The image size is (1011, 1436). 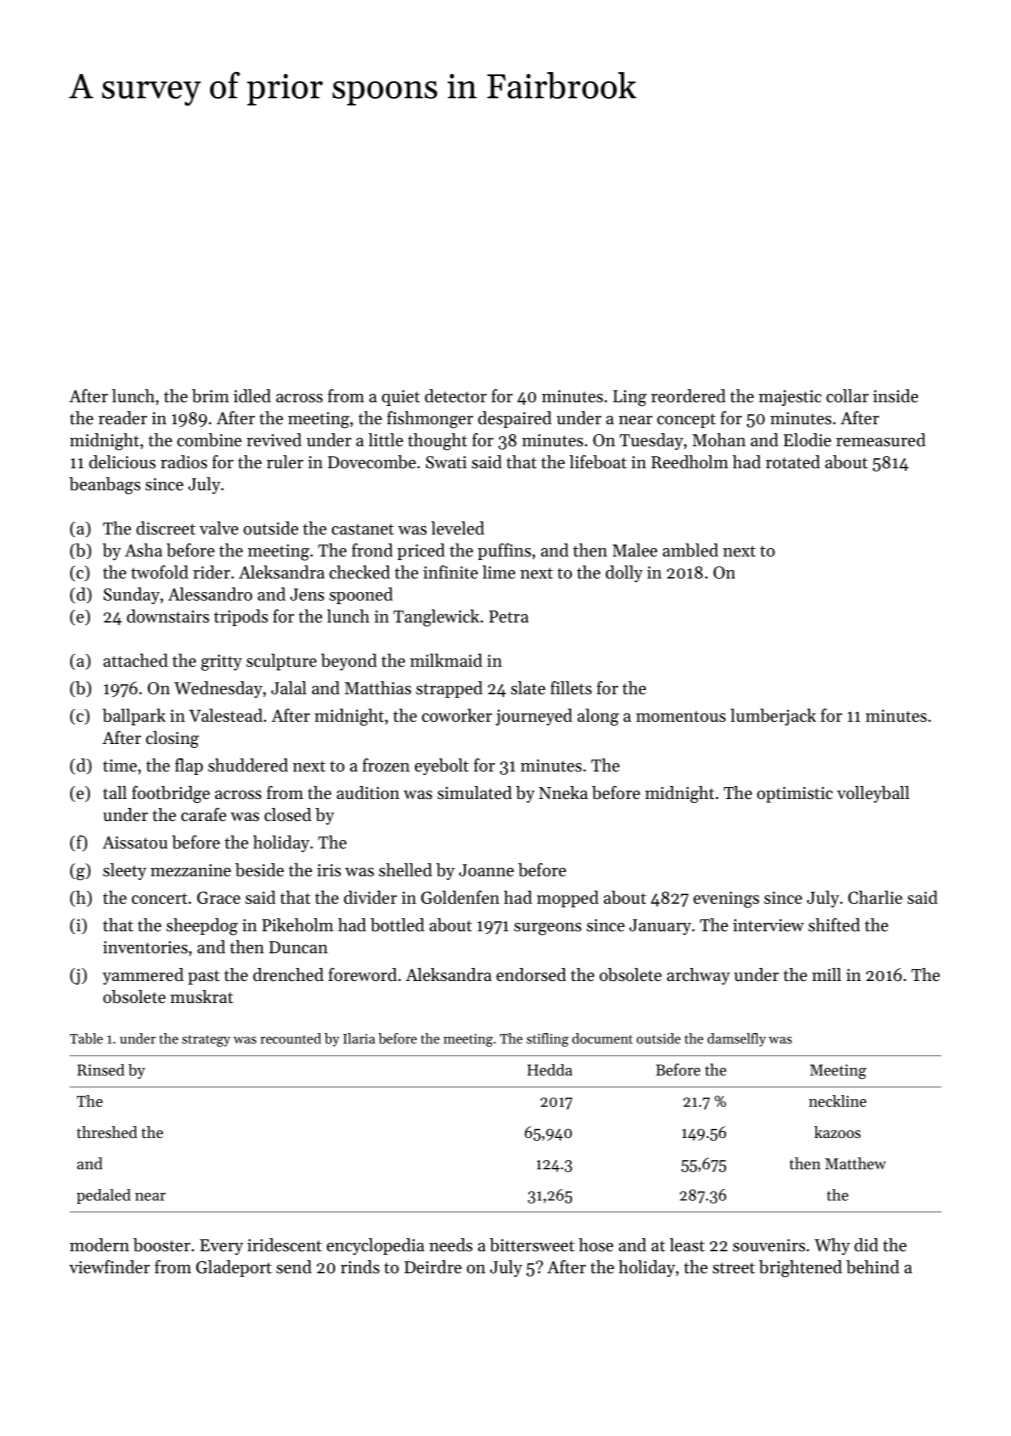 I want to click on past, so click(x=204, y=977).
